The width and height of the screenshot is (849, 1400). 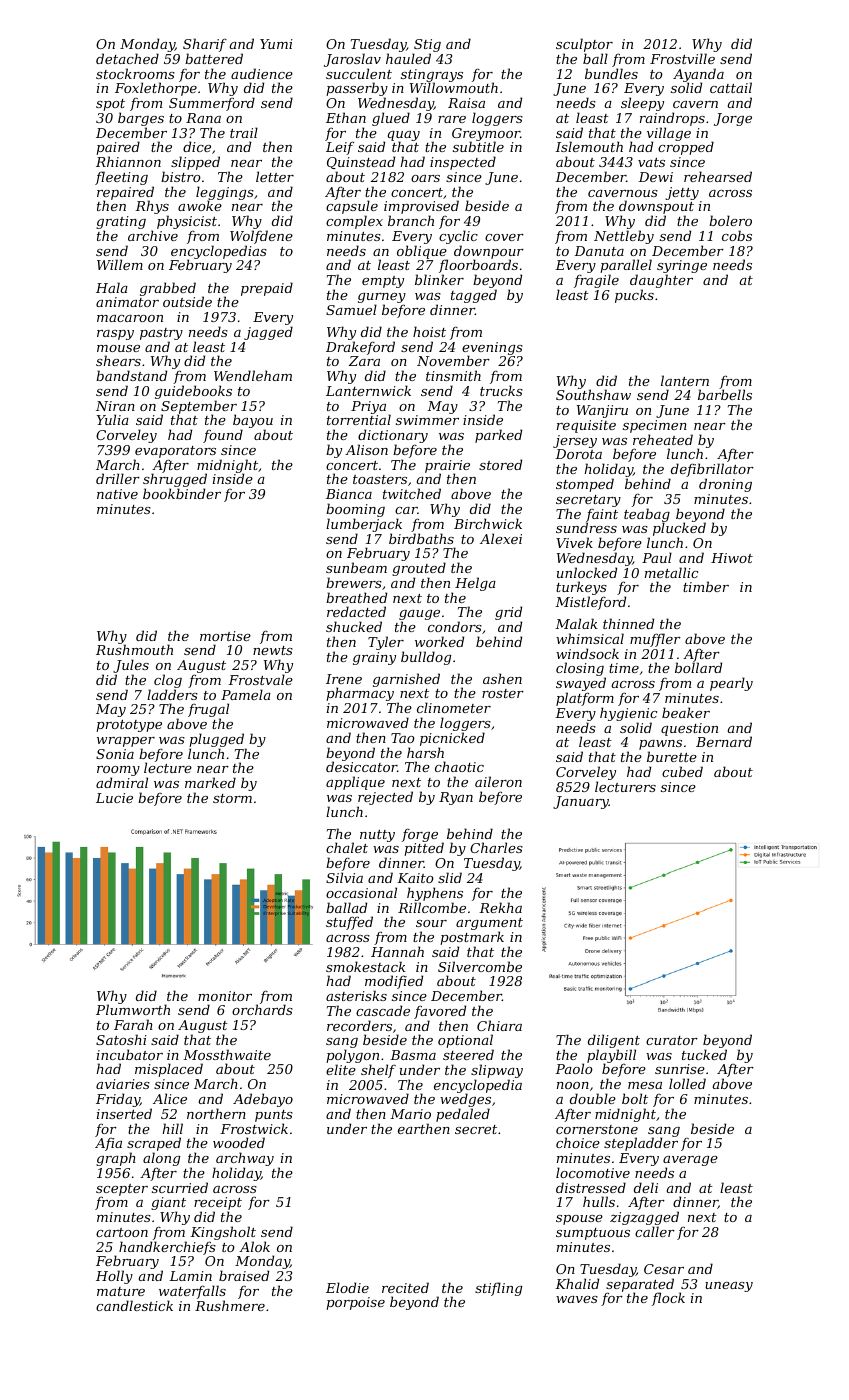 I want to click on barbells, so click(x=725, y=395).
